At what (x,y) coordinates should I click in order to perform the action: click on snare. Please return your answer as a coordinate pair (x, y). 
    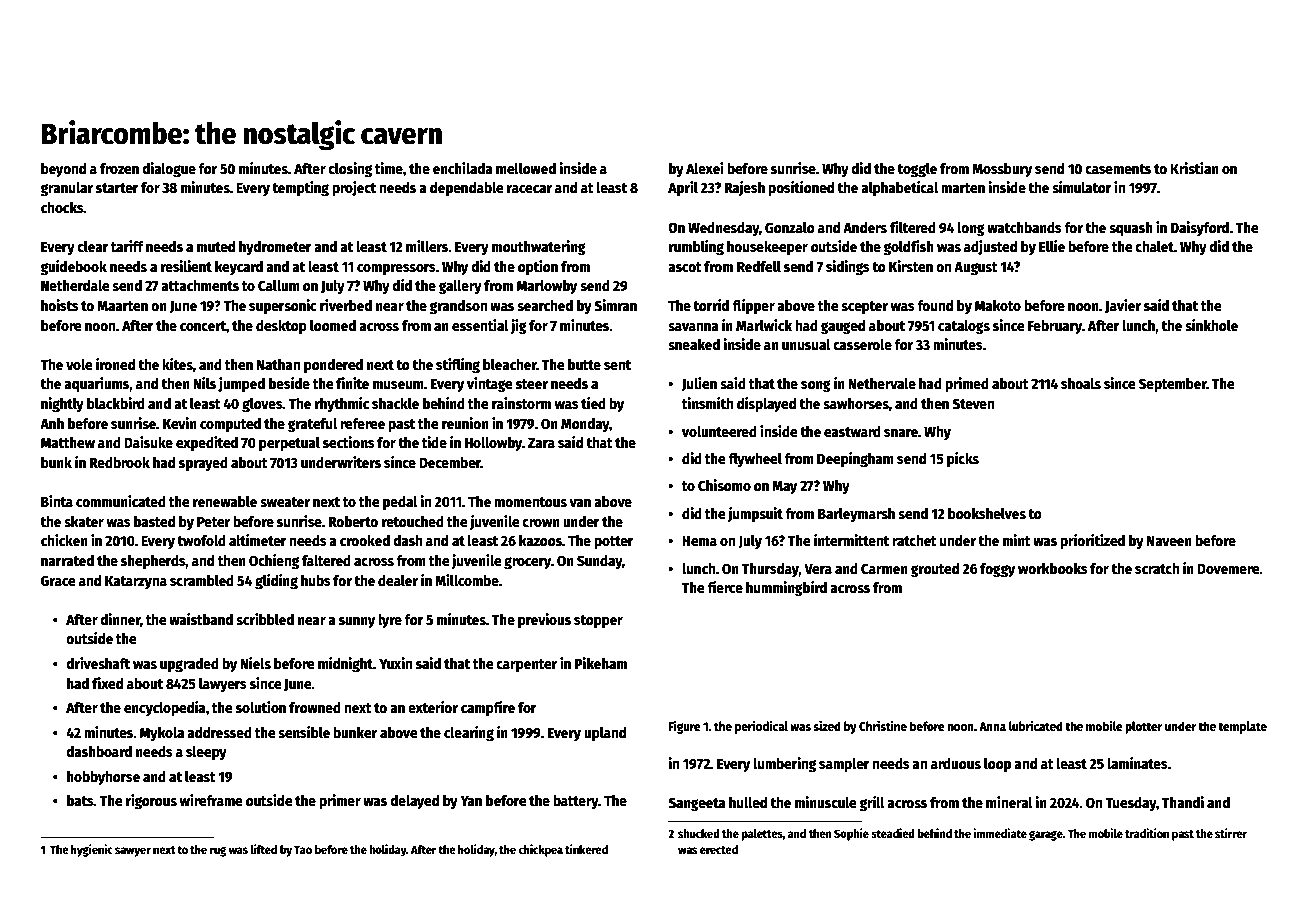
    Looking at the image, I should click on (901, 433).
